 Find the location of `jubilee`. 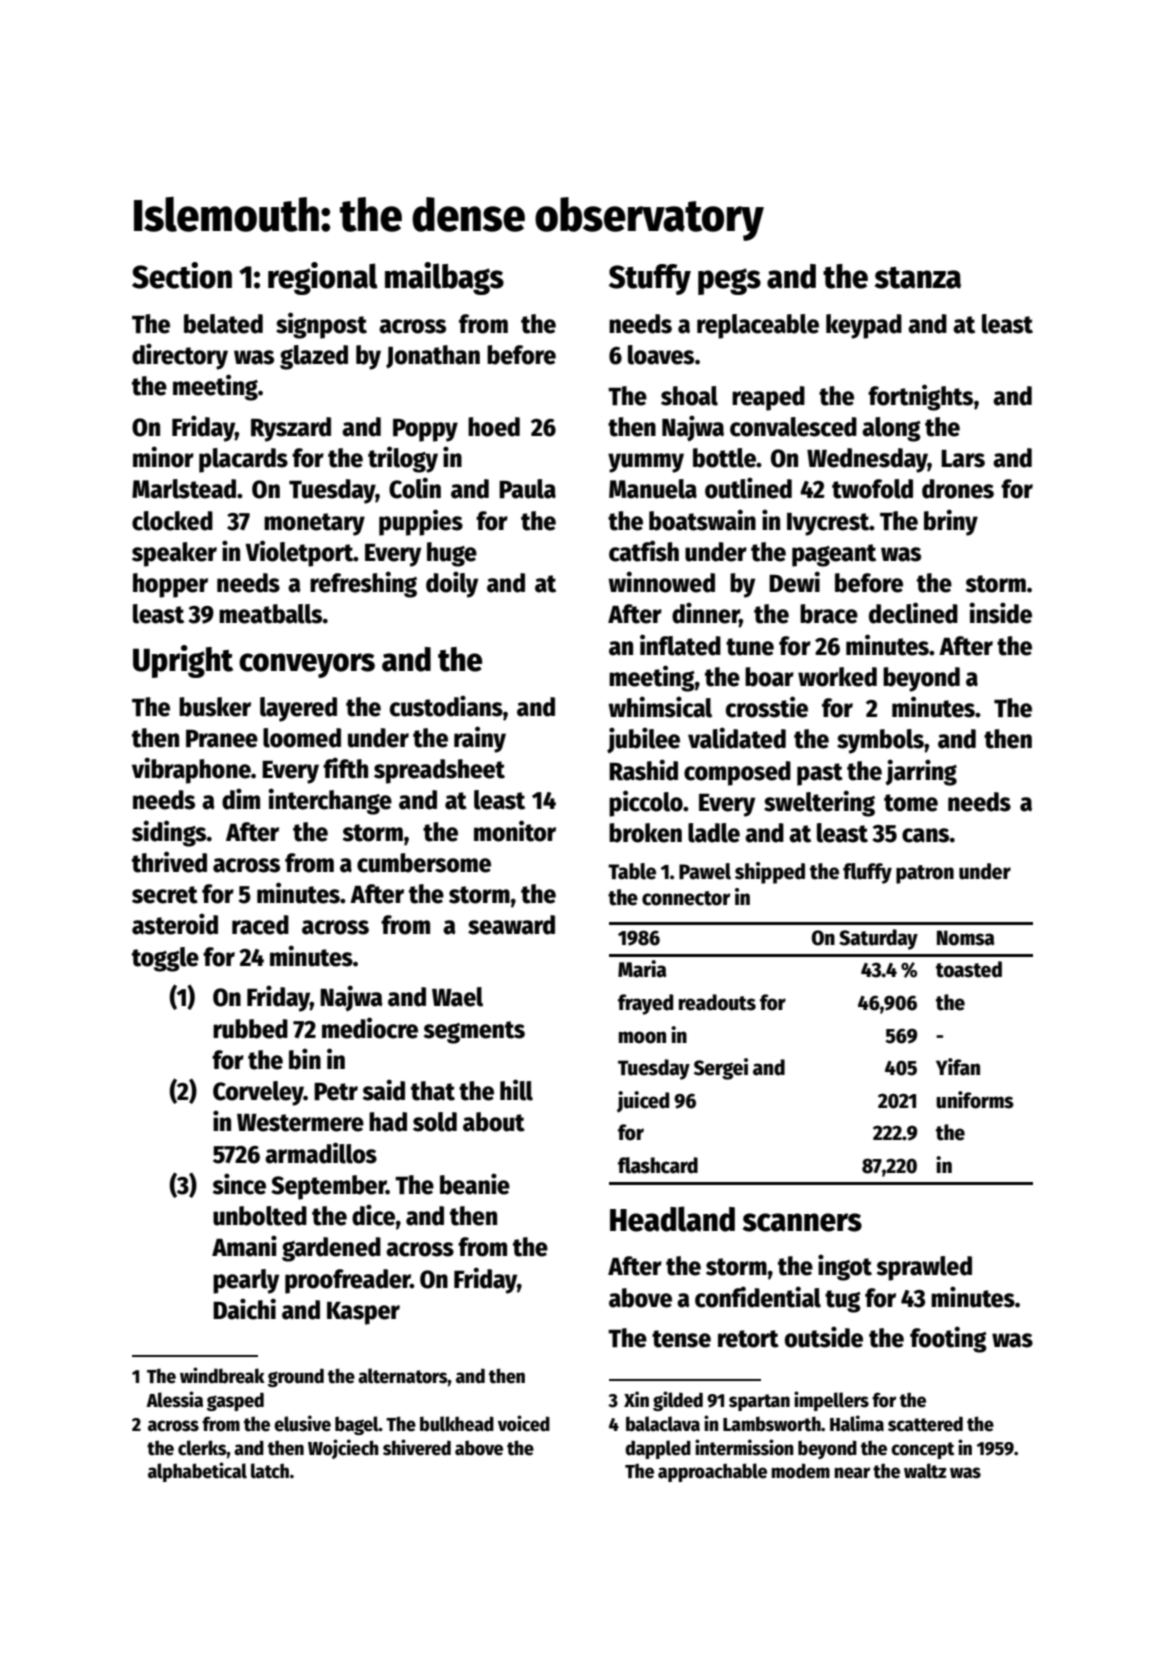

jubilee is located at coordinates (643, 740).
